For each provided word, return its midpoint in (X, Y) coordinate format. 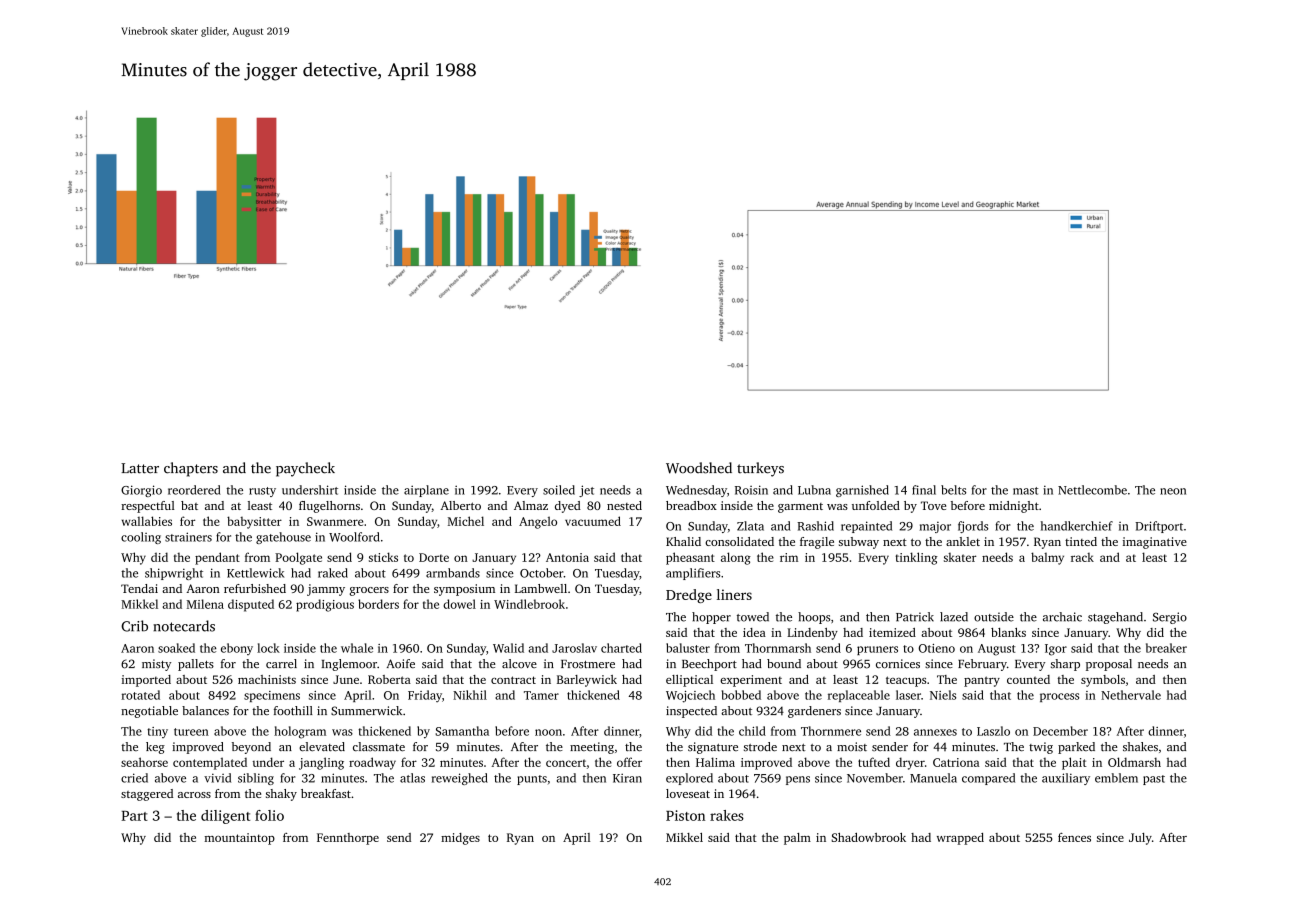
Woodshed (699, 468)
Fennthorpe (348, 839)
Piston (685, 815)
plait (1074, 763)
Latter (140, 468)
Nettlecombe (1092, 490)
